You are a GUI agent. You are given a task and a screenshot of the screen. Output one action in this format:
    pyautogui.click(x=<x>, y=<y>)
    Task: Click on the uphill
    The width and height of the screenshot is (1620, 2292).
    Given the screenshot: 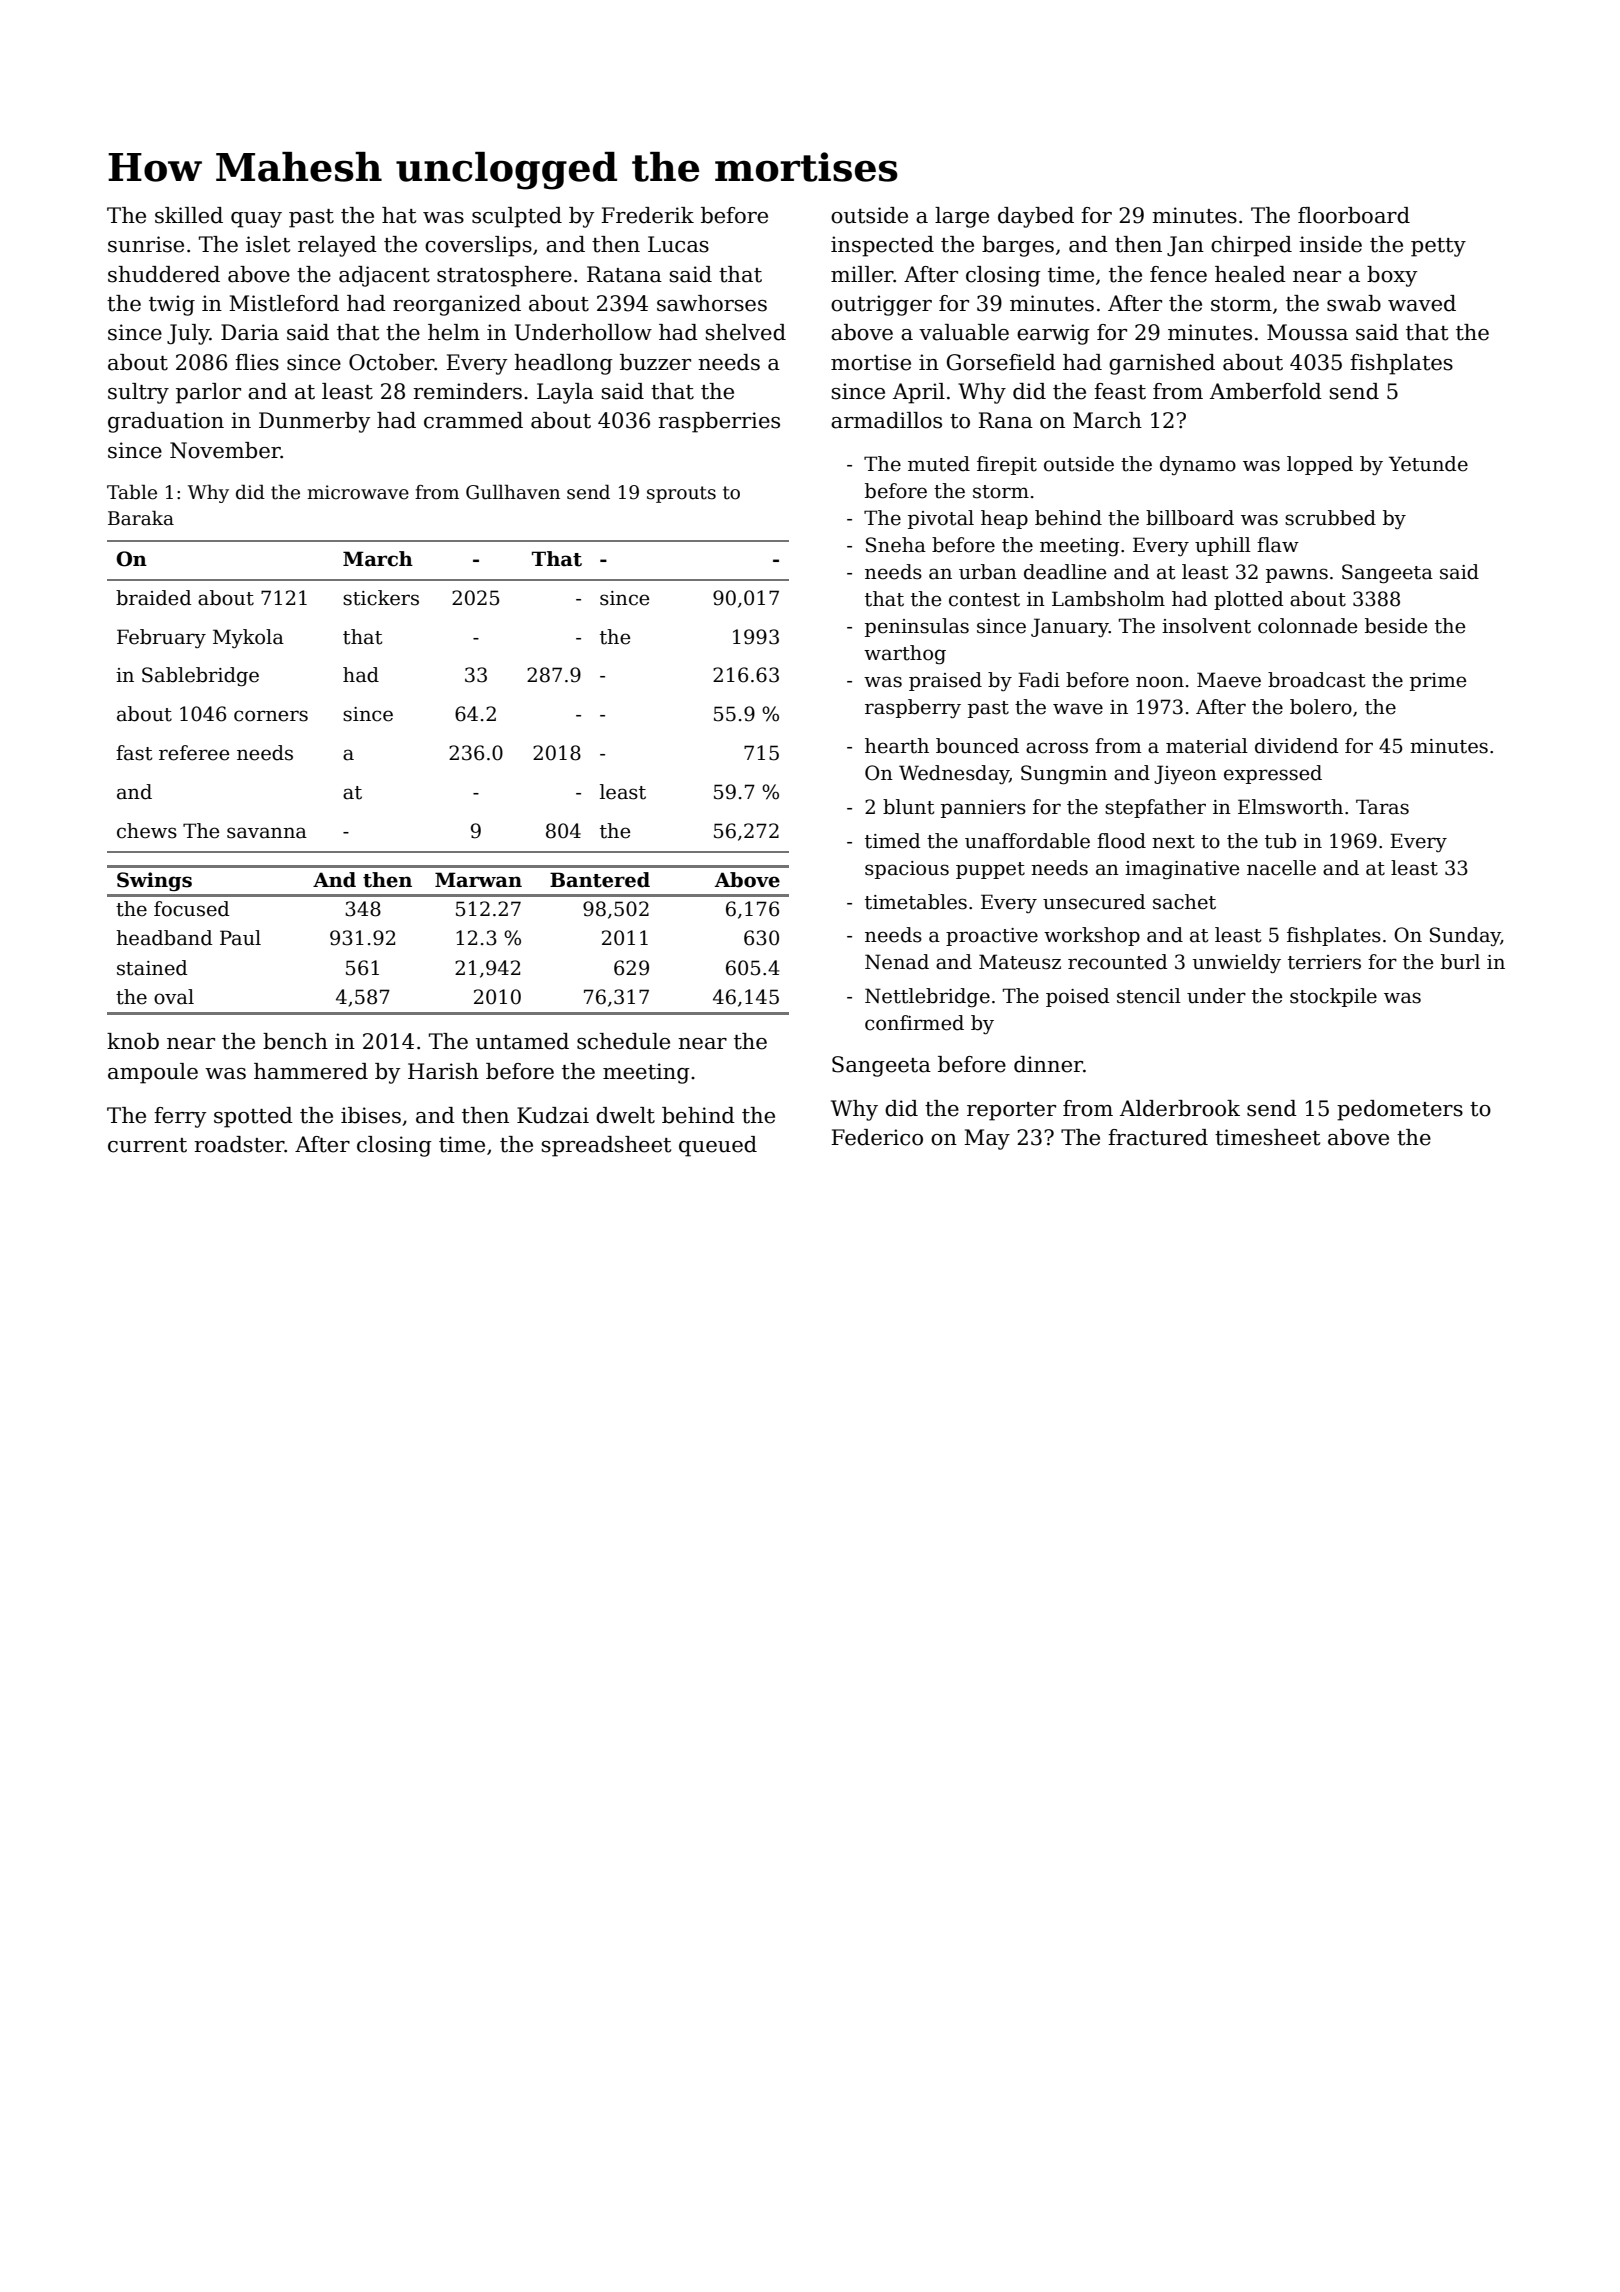 What is the action you would take?
    pyautogui.click(x=1223, y=546)
